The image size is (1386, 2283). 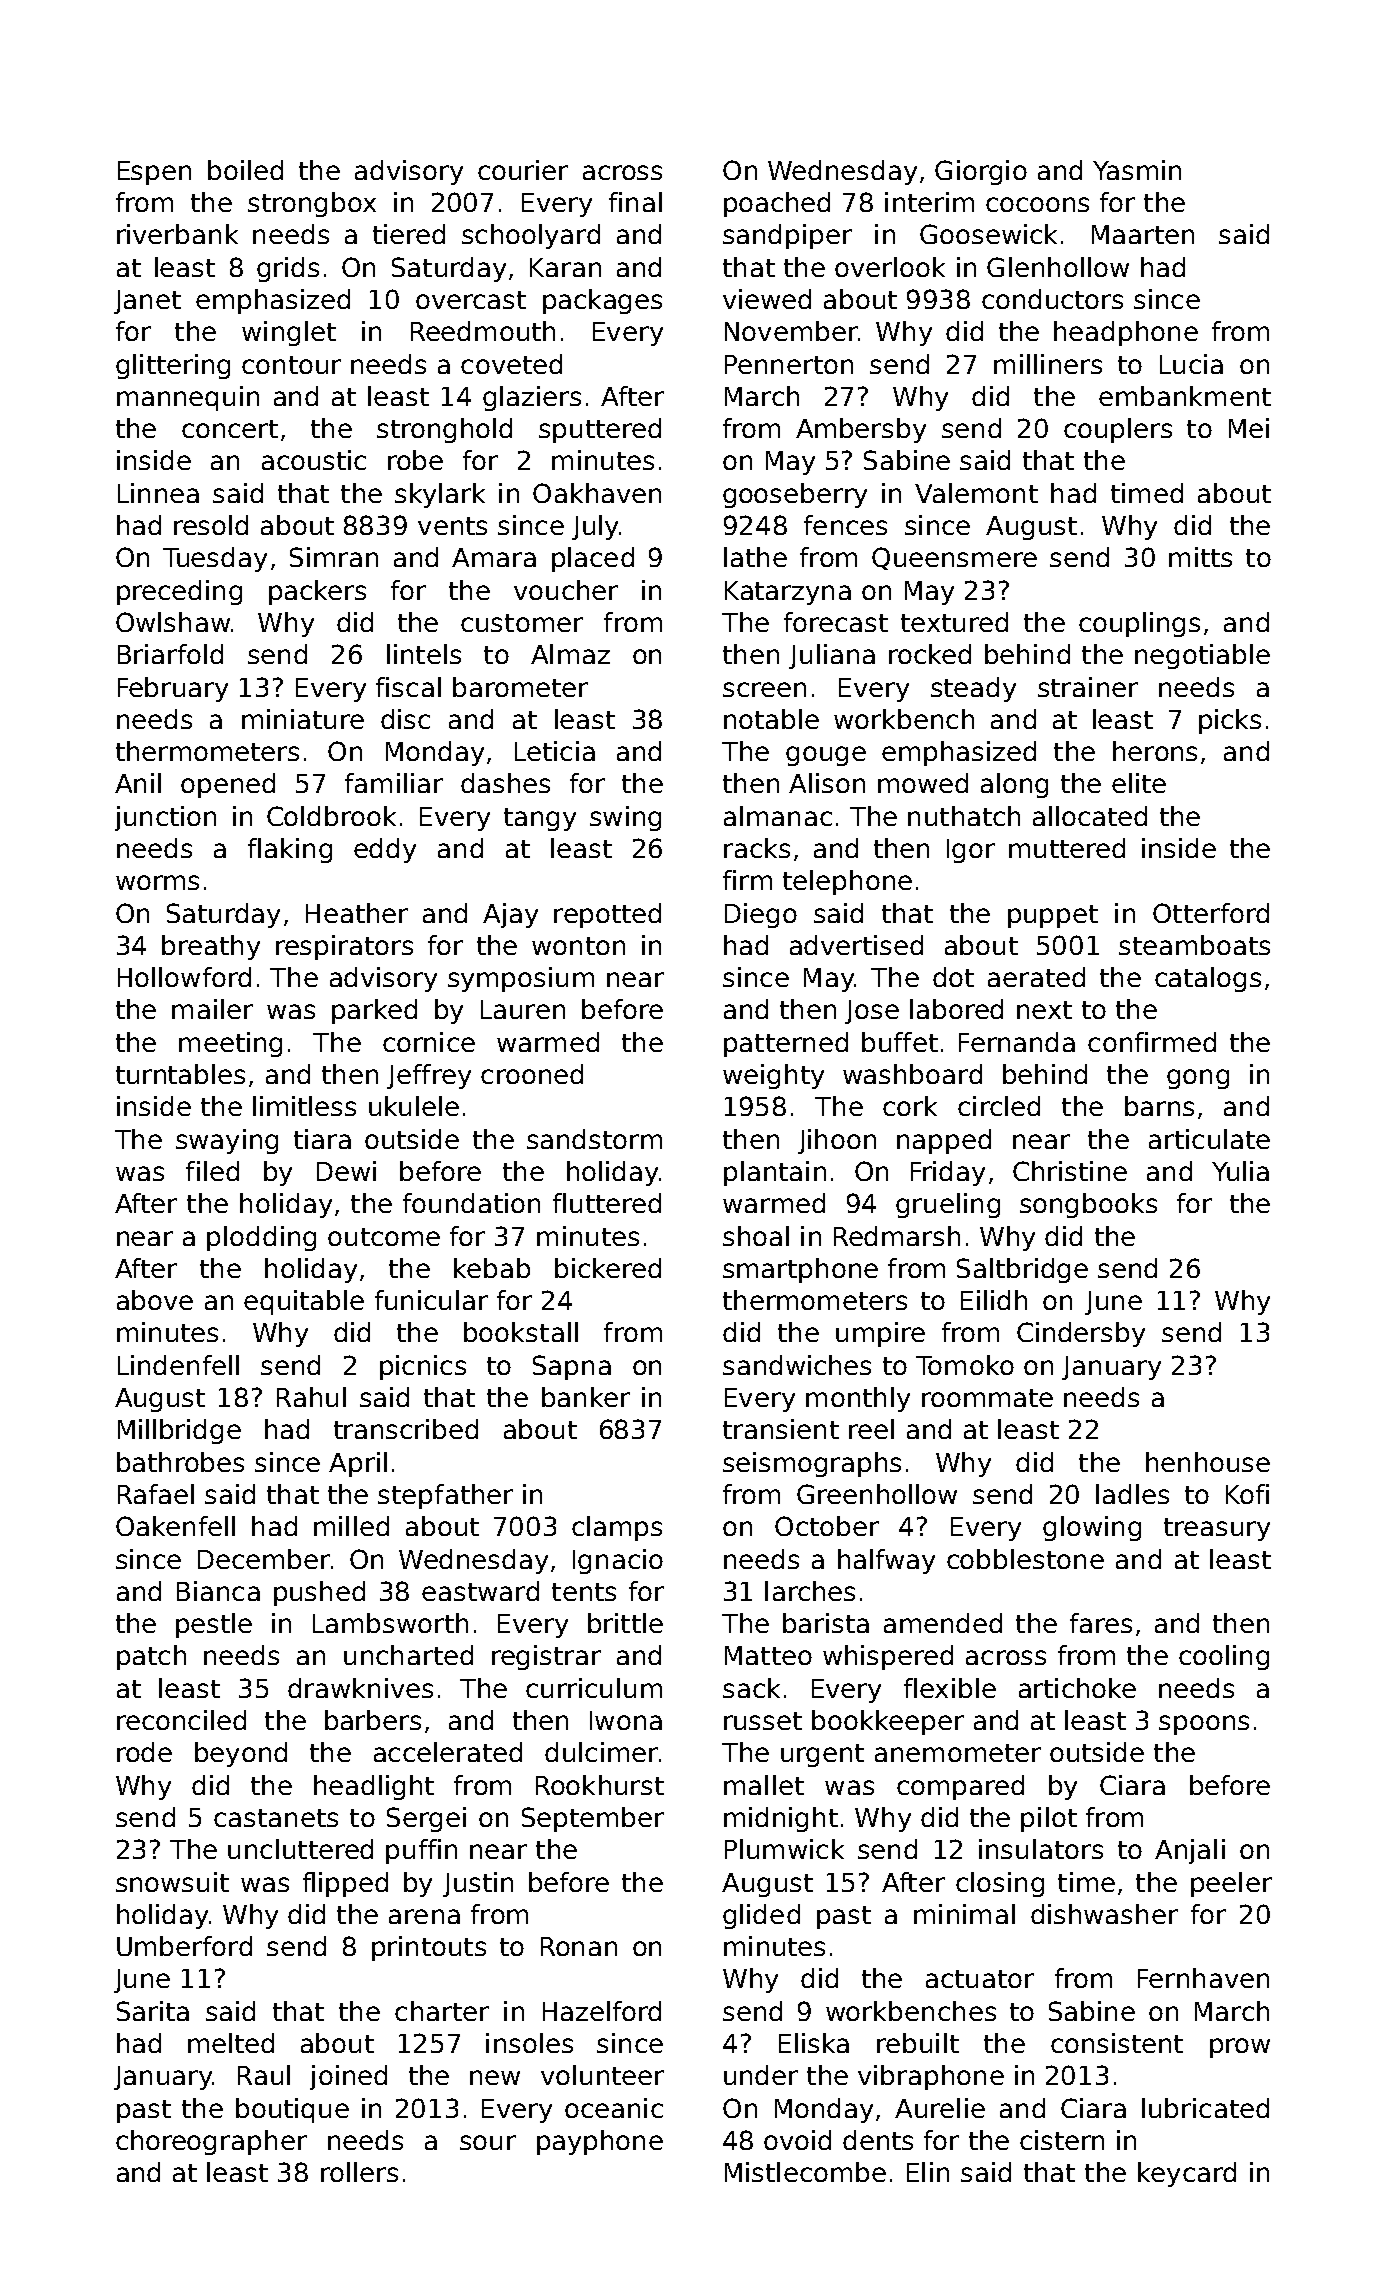 What do you see at coordinates (1187, 2174) in the document?
I see `keycard` at bounding box center [1187, 2174].
